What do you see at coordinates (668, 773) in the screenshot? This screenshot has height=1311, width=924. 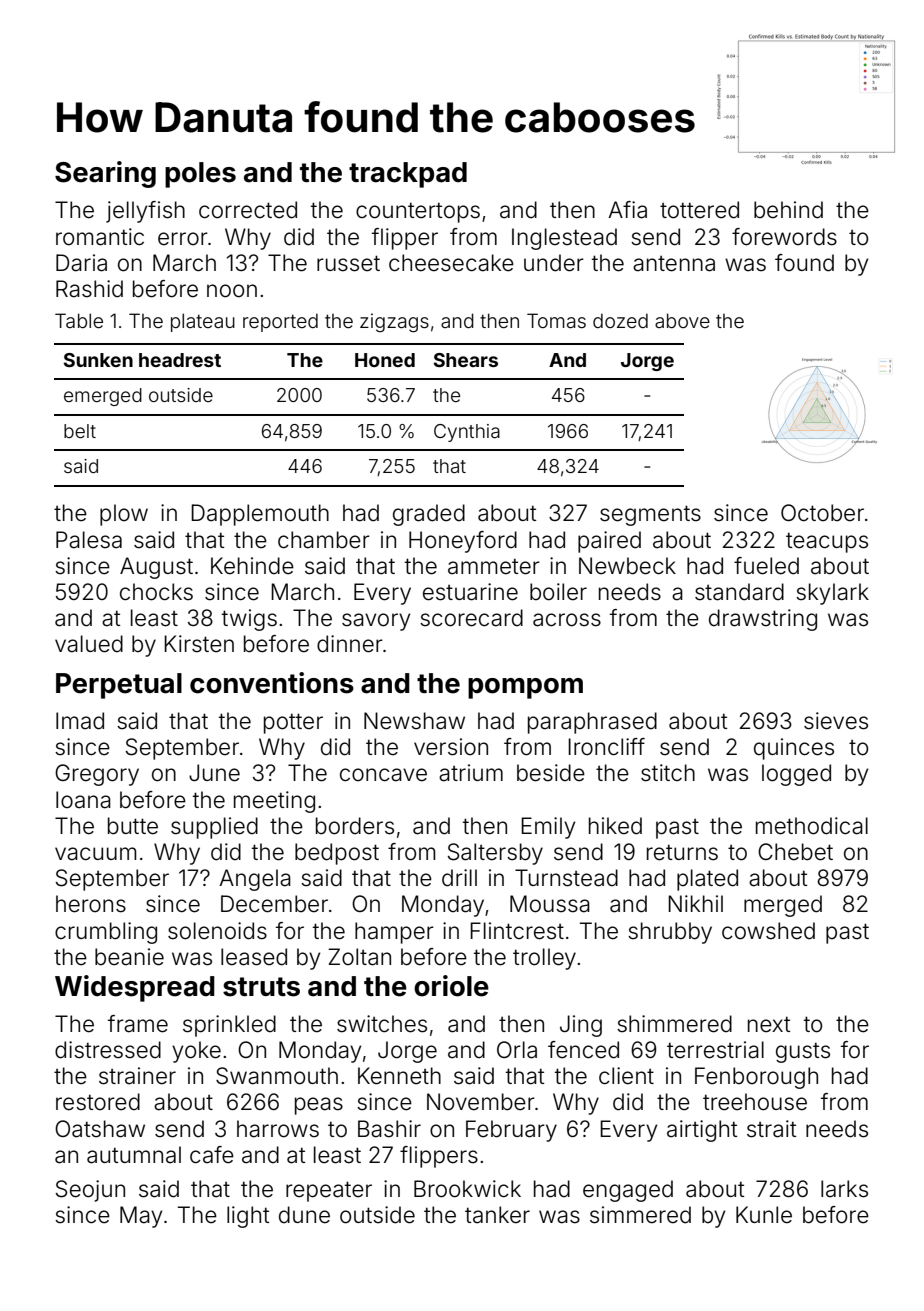 I see `stitch` at bounding box center [668, 773].
